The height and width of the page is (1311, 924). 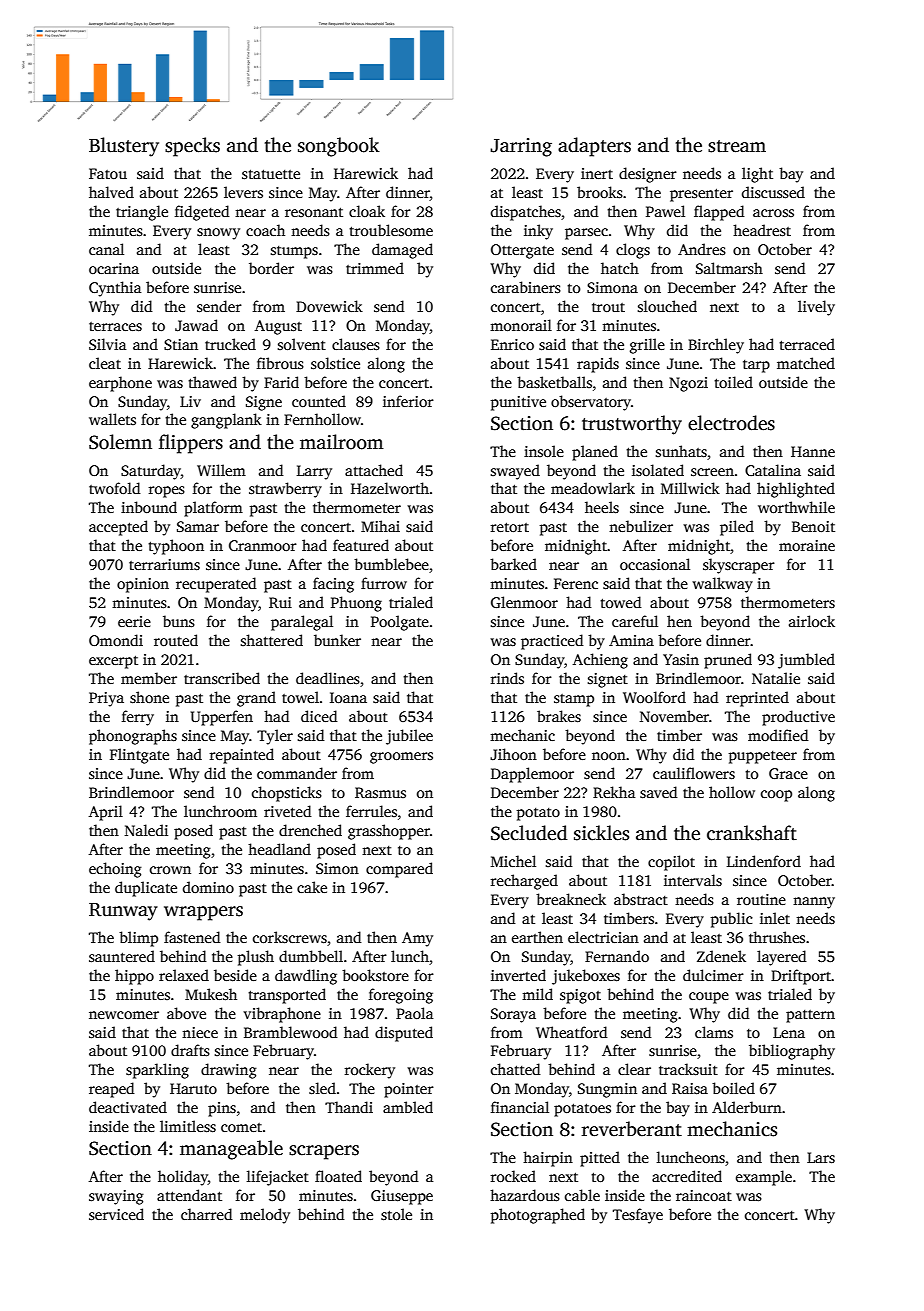 I want to click on stole, so click(x=396, y=1214).
